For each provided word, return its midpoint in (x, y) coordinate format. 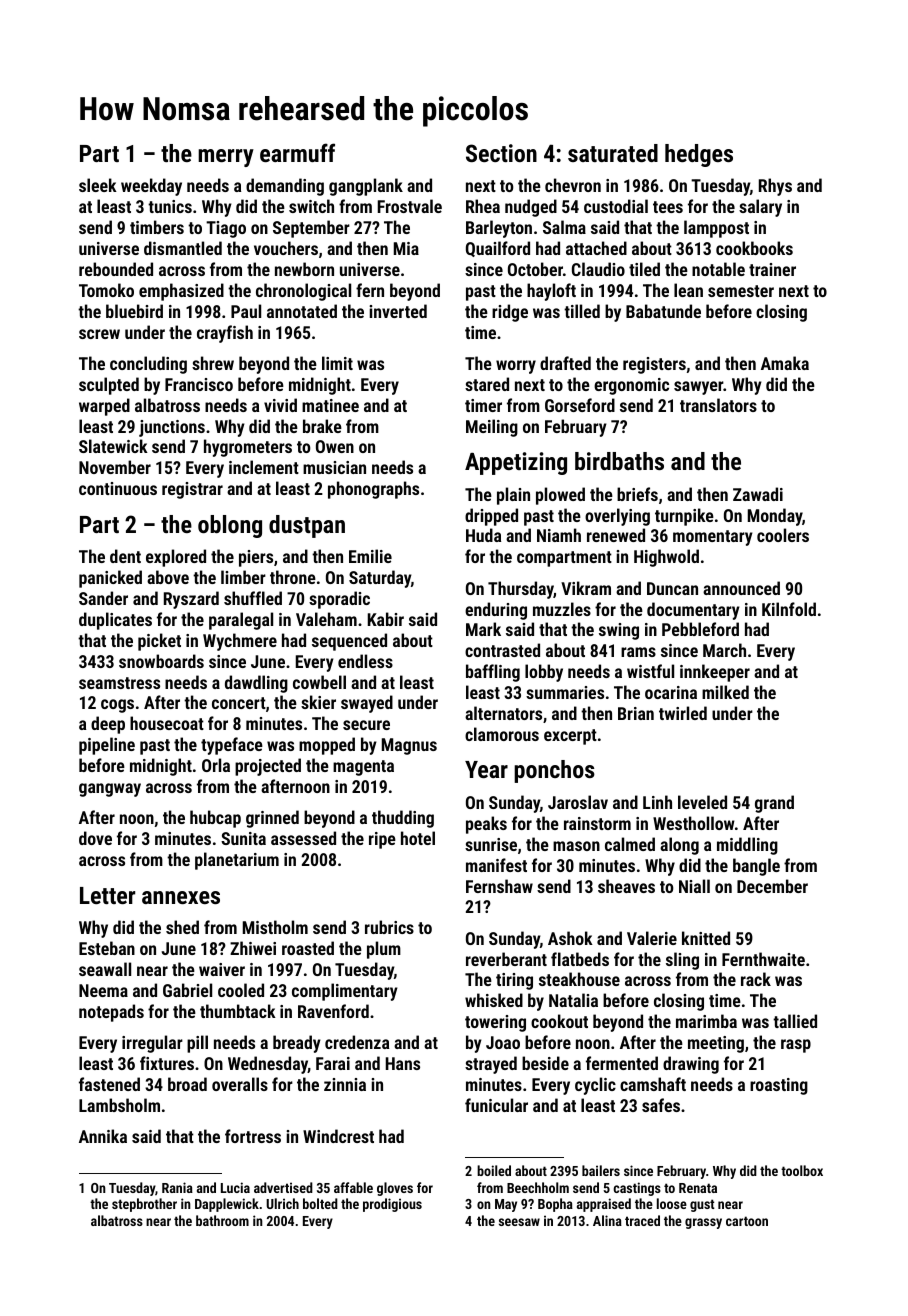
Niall (694, 886)
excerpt (570, 737)
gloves (395, 1189)
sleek (98, 185)
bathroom (222, 1220)
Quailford (498, 249)
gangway (110, 790)
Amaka (785, 363)
